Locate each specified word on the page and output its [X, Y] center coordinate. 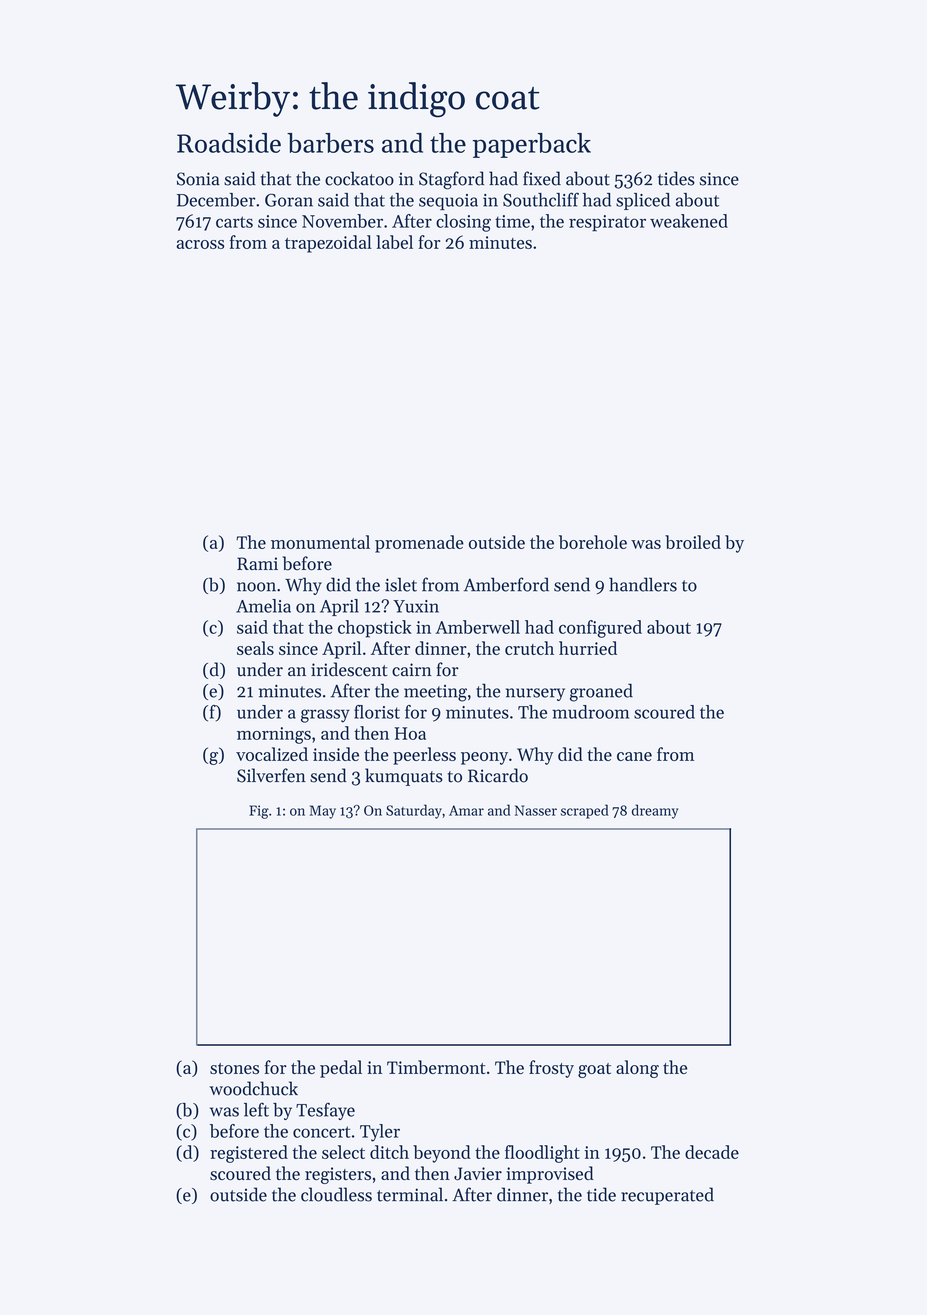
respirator [607, 223]
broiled [693, 542]
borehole [593, 542]
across [200, 244]
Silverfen [271, 775]
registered [249, 1154]
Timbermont [436, 1067]
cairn [412, 670]
